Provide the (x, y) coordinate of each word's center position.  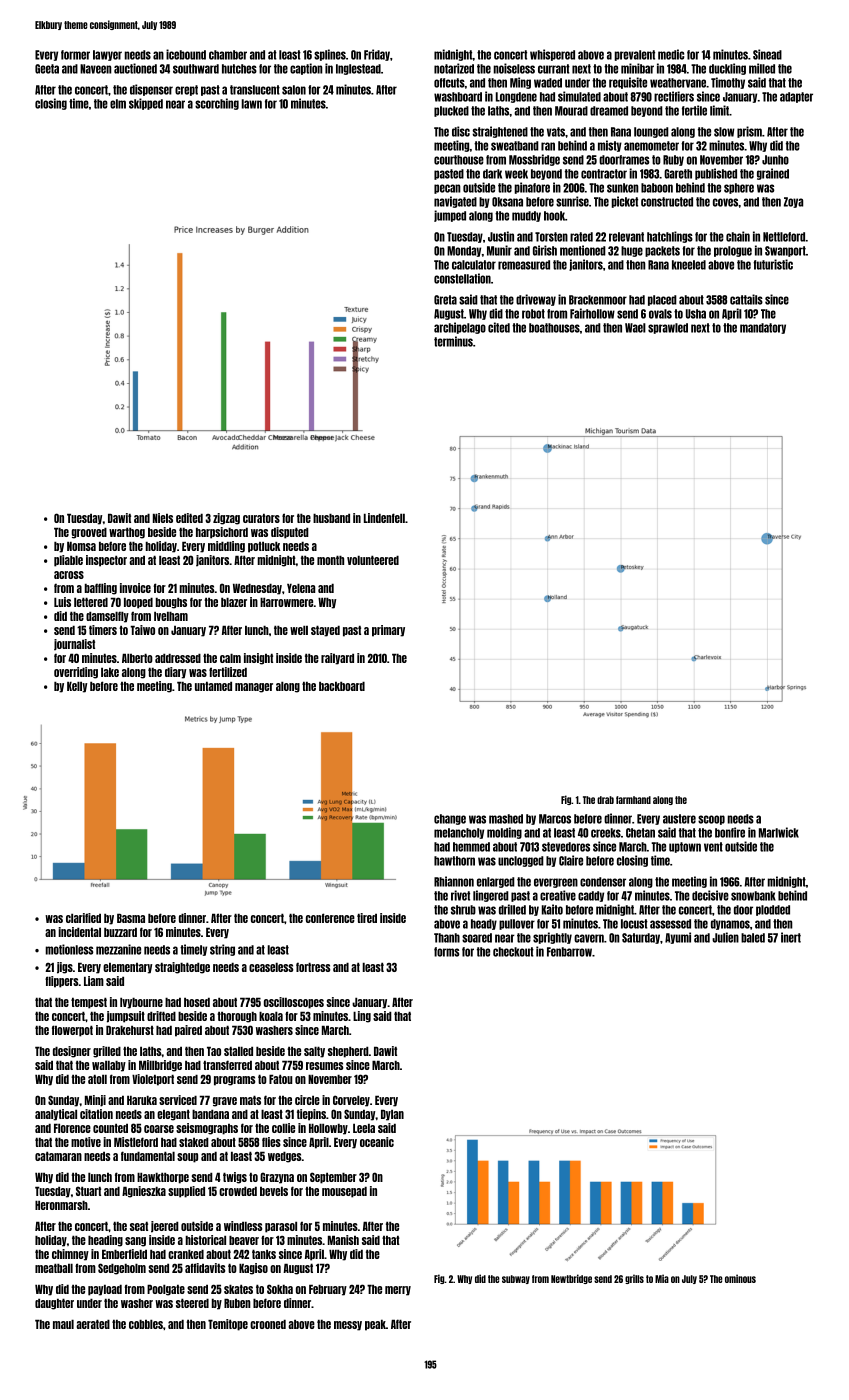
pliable (68, 561)
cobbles (146, 1324)
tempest (89, 1003)
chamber (228, 55)
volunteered (373, 560)
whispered (552, 55)
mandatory (763, 328)
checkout (513, 952)
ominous (740, 1278)
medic (671, 54)
